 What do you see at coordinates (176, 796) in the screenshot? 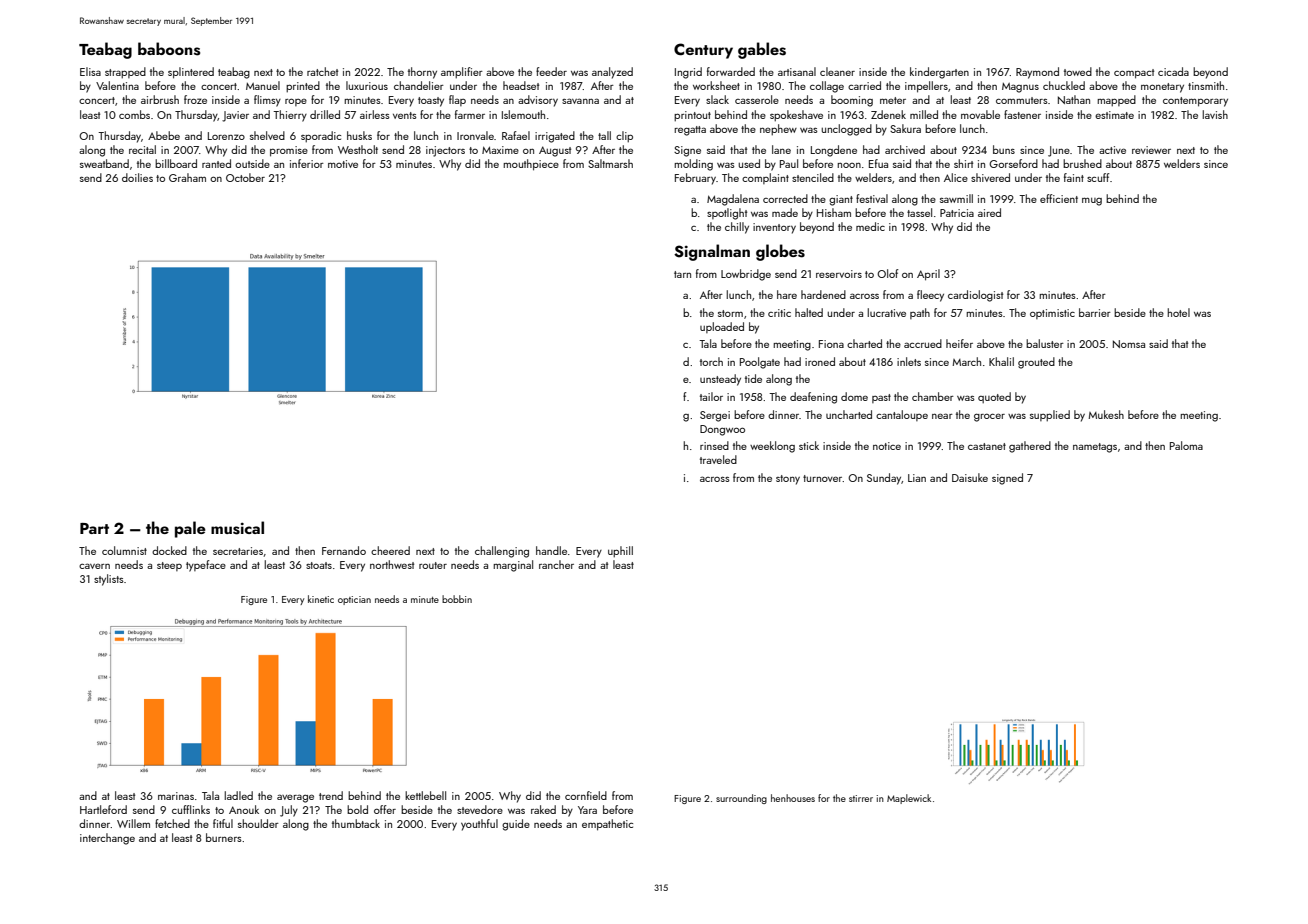
I see `marinas` at bounding box center [176, 796].
